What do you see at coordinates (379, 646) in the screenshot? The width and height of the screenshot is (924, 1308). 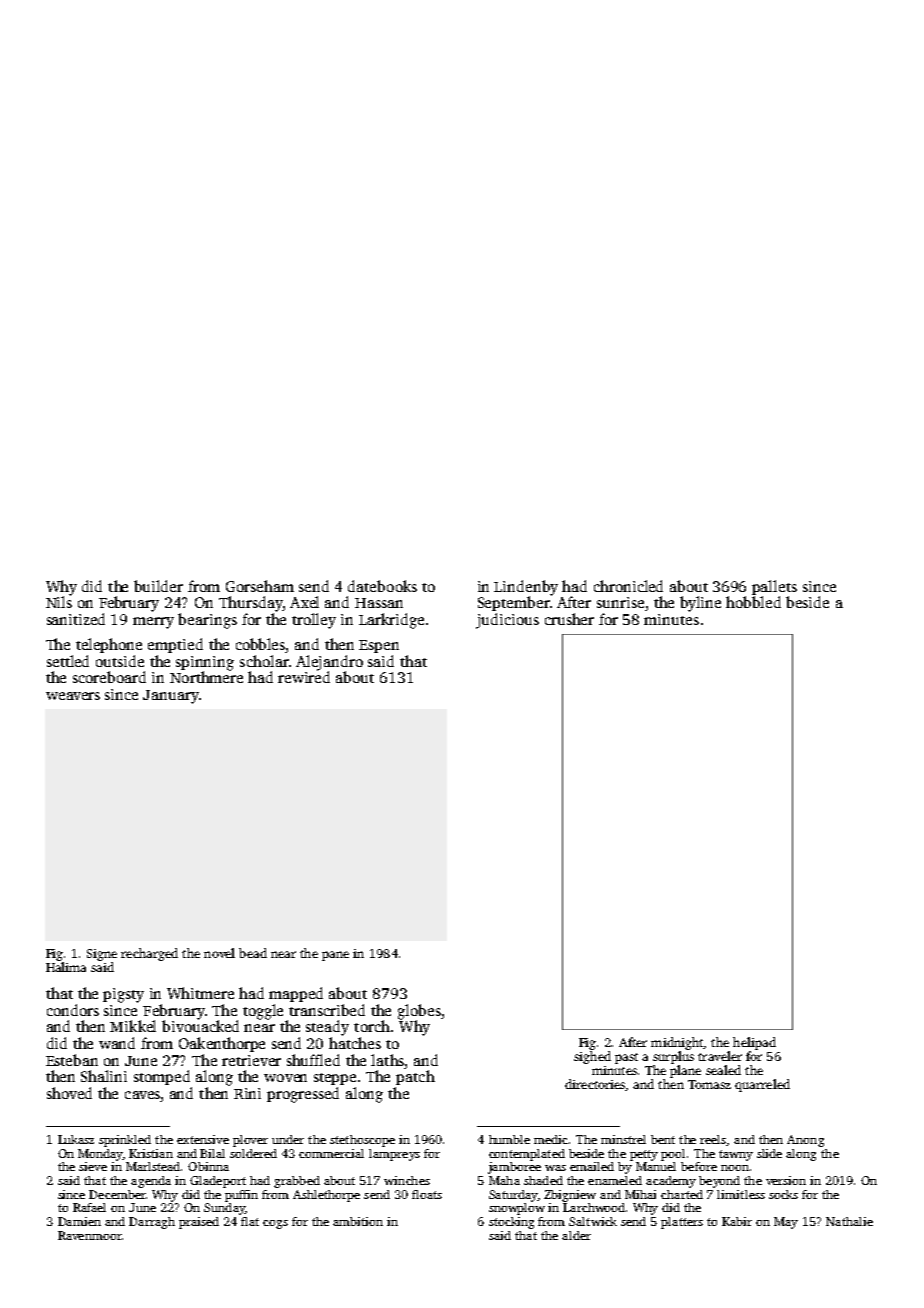 I see `Espen` at bounding box center [379, 646].
